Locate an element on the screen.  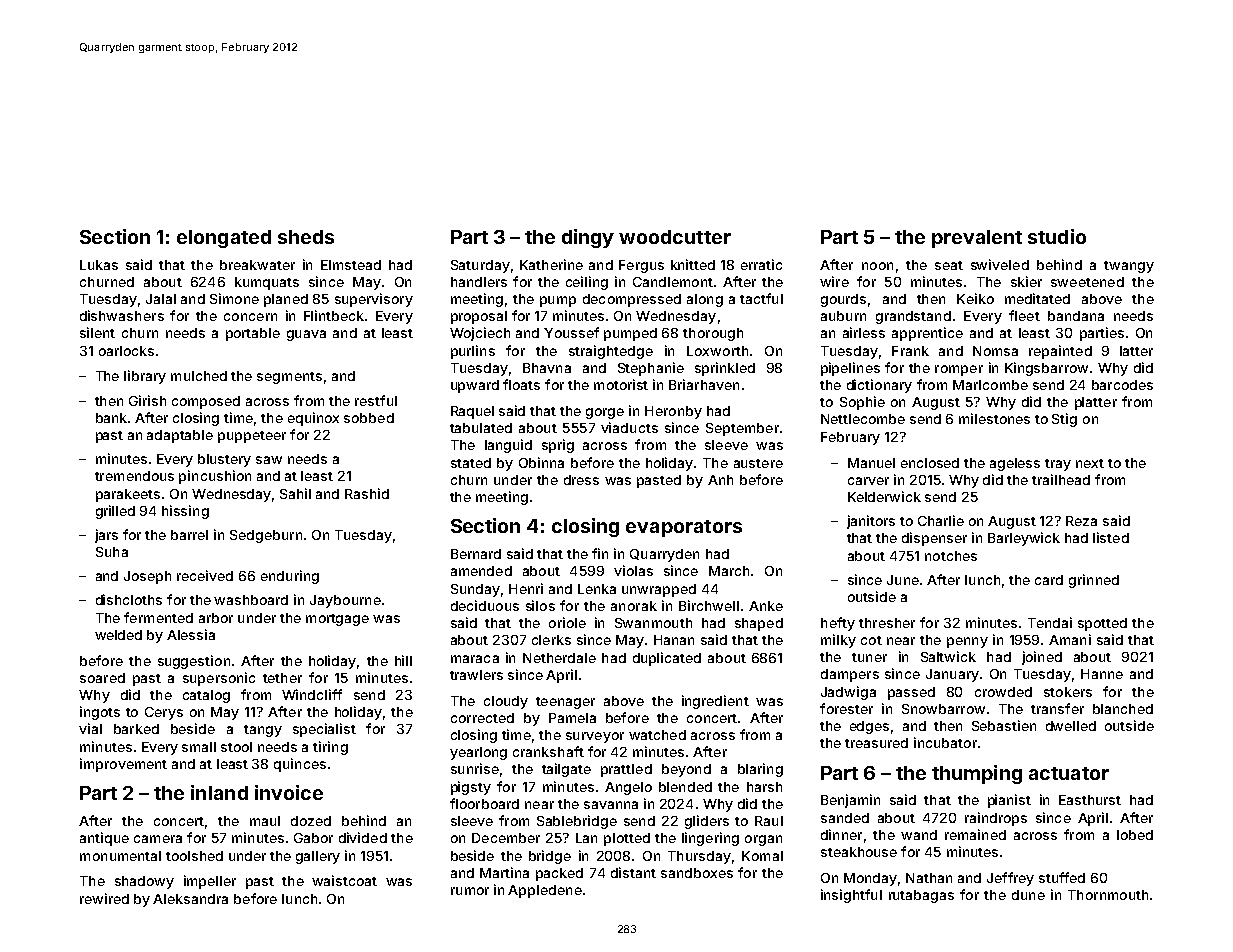
tremendous is located at coordinates (134, 476).
